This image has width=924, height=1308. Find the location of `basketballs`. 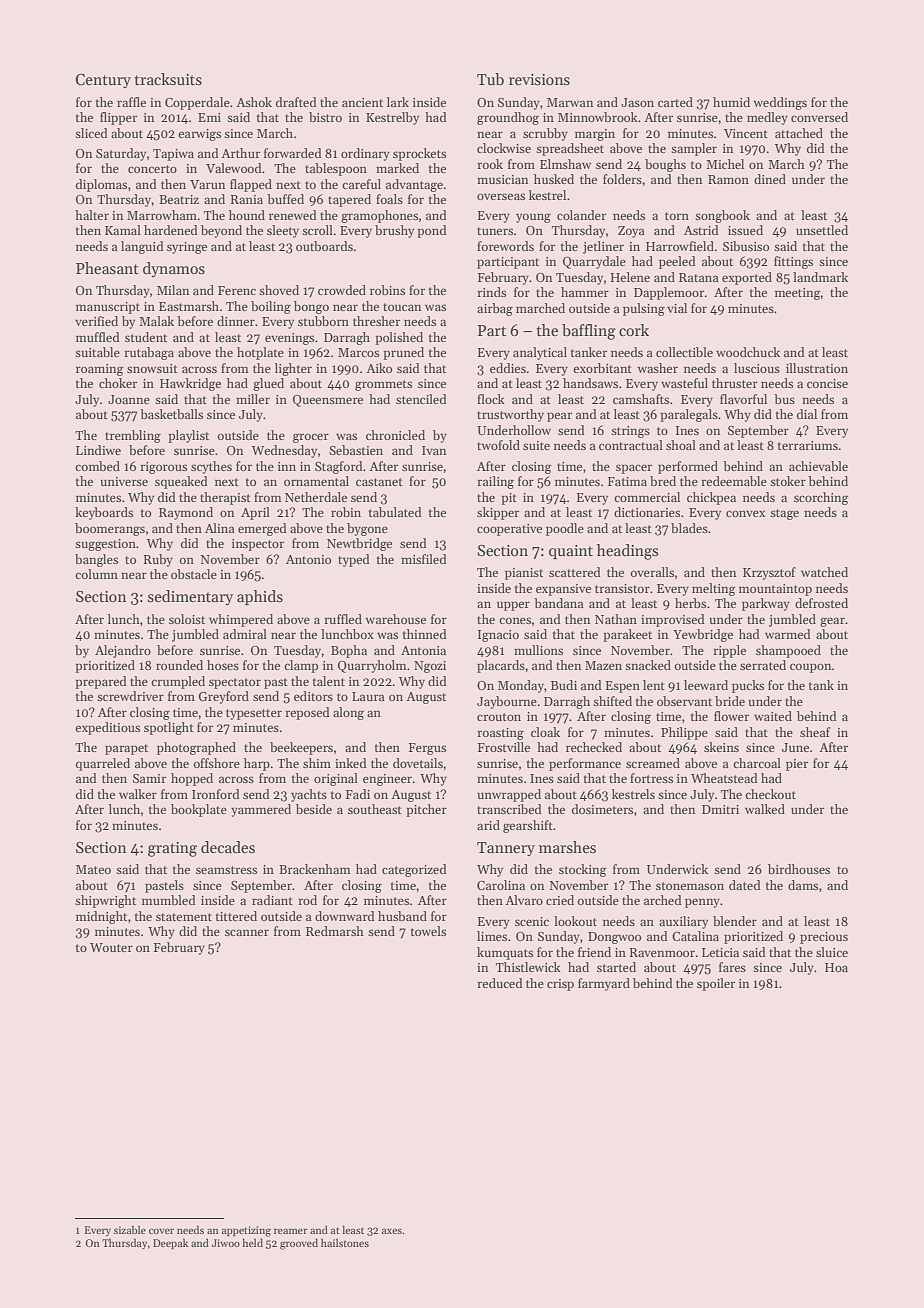

basketballs is located at coordinates (171, 414).
